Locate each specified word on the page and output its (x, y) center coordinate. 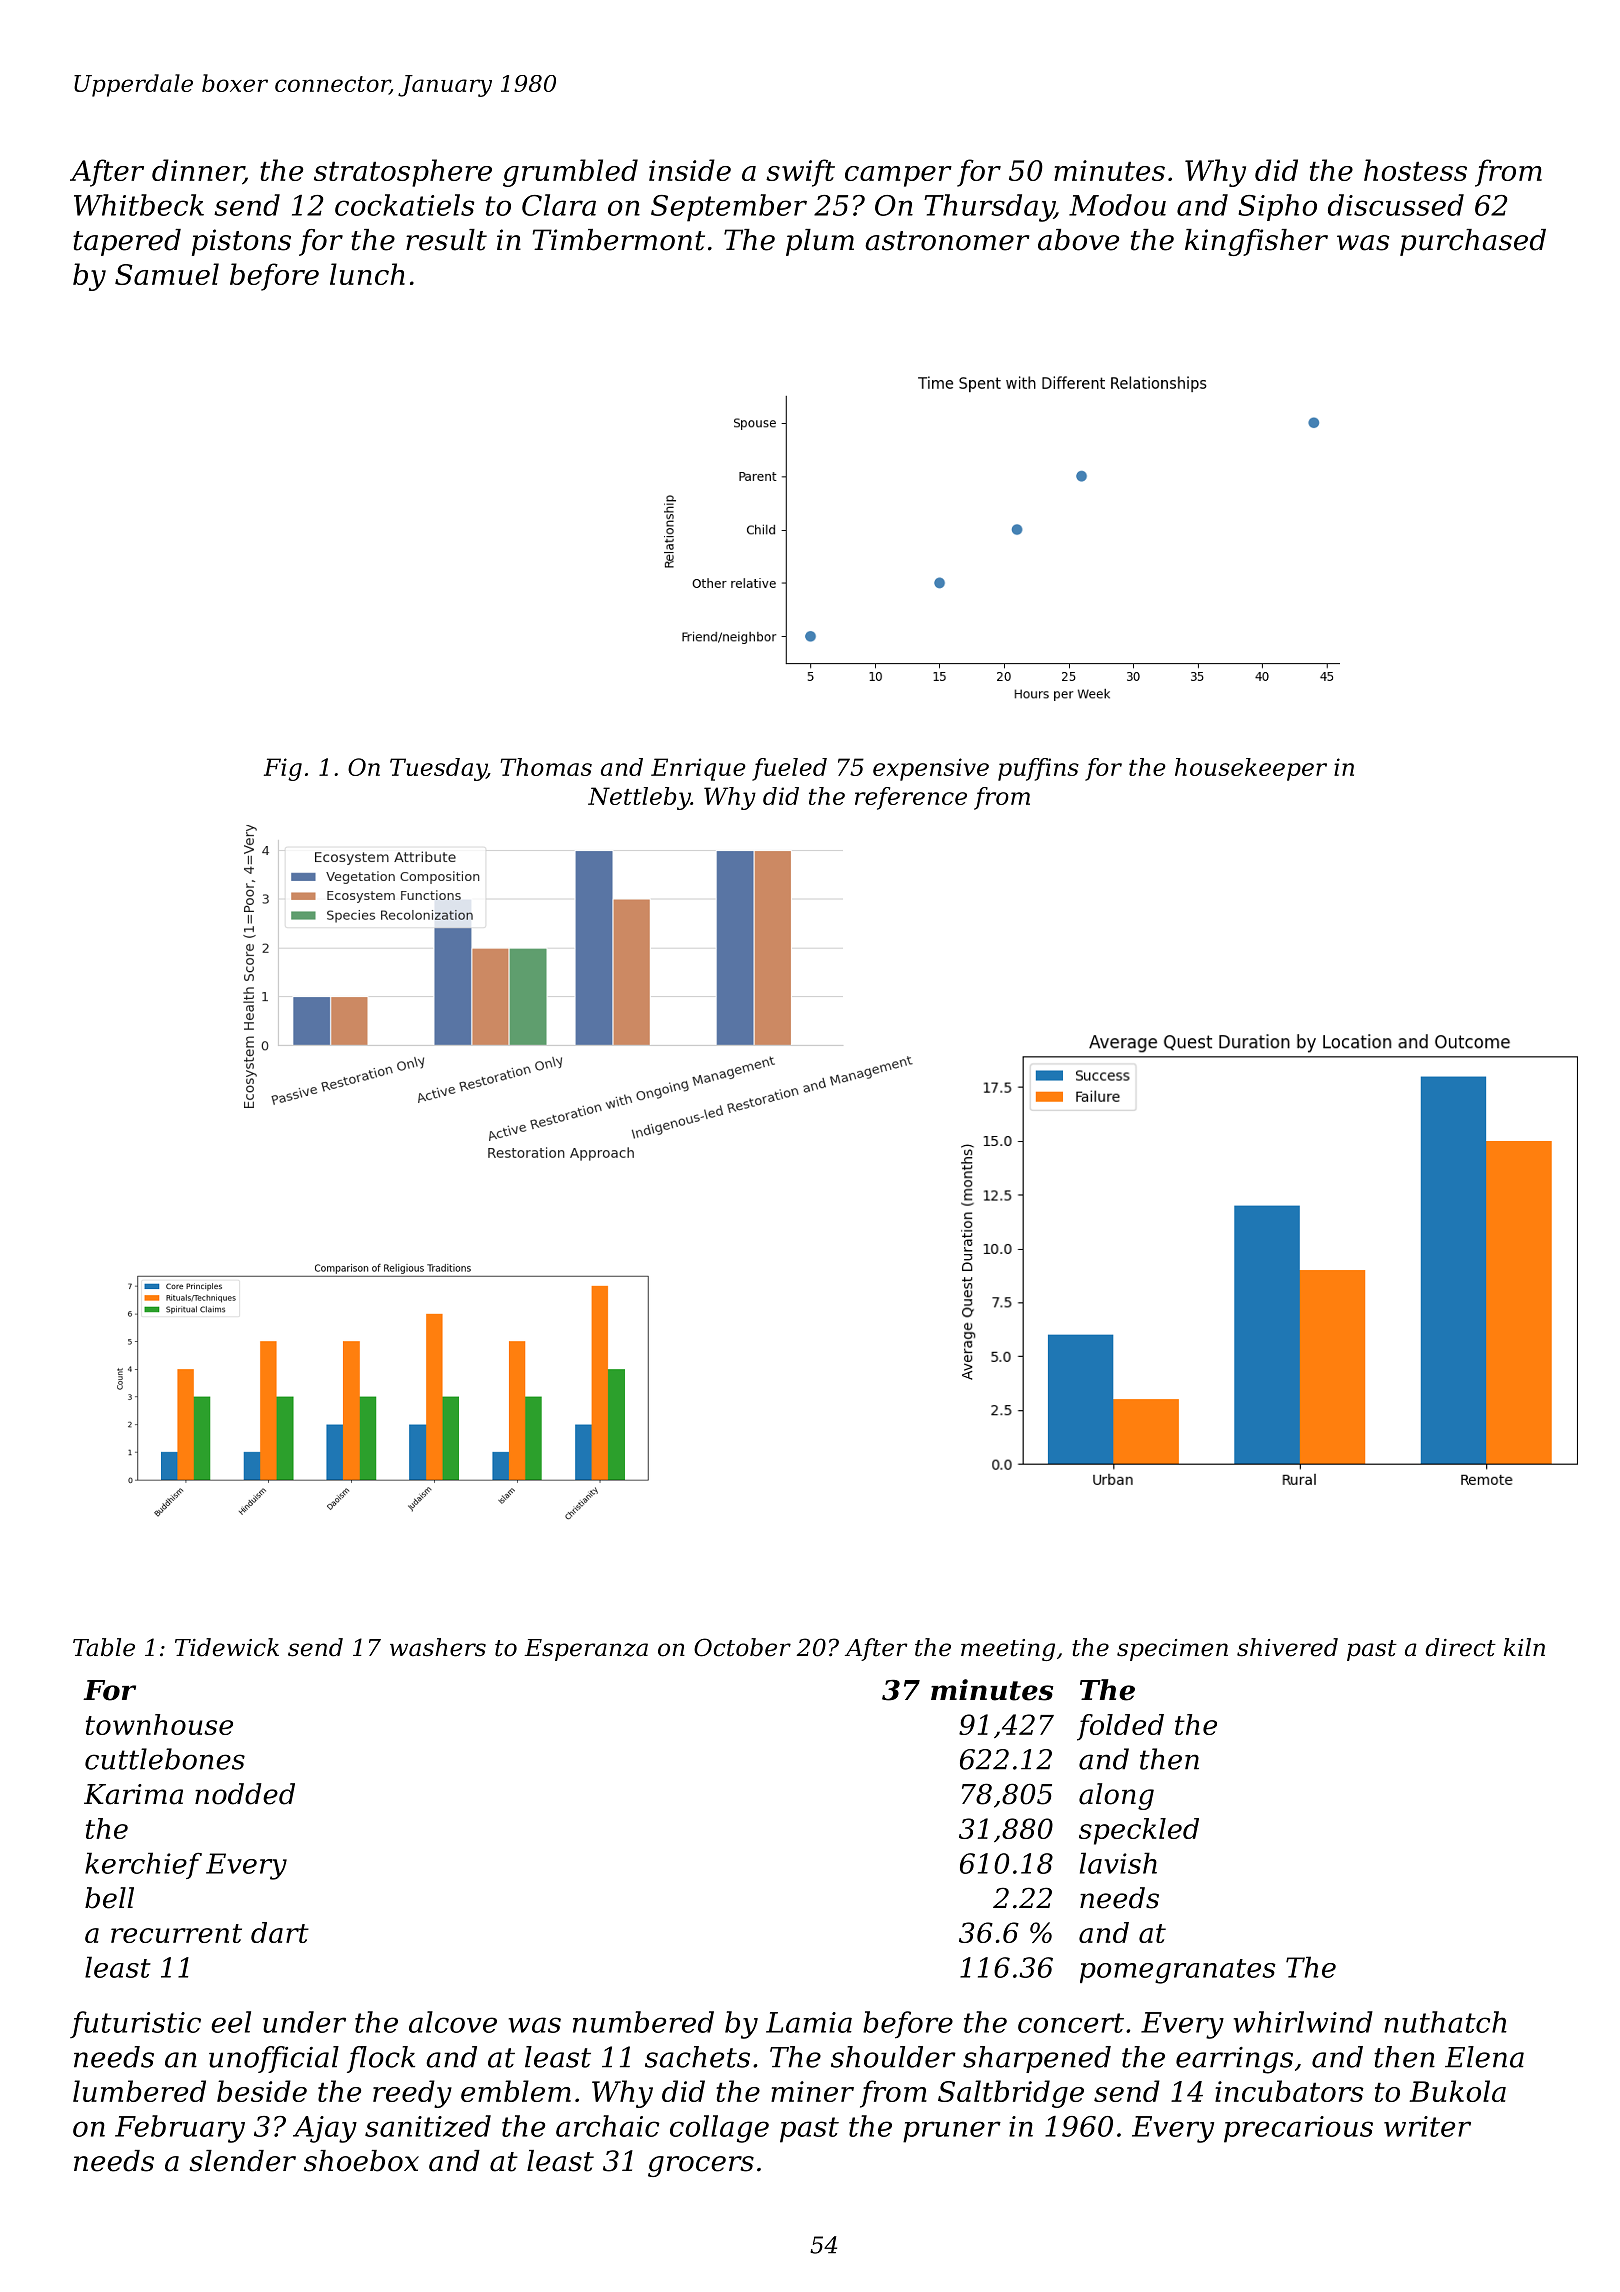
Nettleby (639, 798)
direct (1460, 1647)
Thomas (546, 767)
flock (381, 2059)
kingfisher (1256, 242)
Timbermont (619, 240)
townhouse (159, 1724)
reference (911, 798)
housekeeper (1251, 769)
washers (438, 1647)
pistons (241, 242)
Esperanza (586, 1650)
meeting (1008, 1650)
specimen (1172, 1650)
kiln (1524, 1647)
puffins (1038, 769)
